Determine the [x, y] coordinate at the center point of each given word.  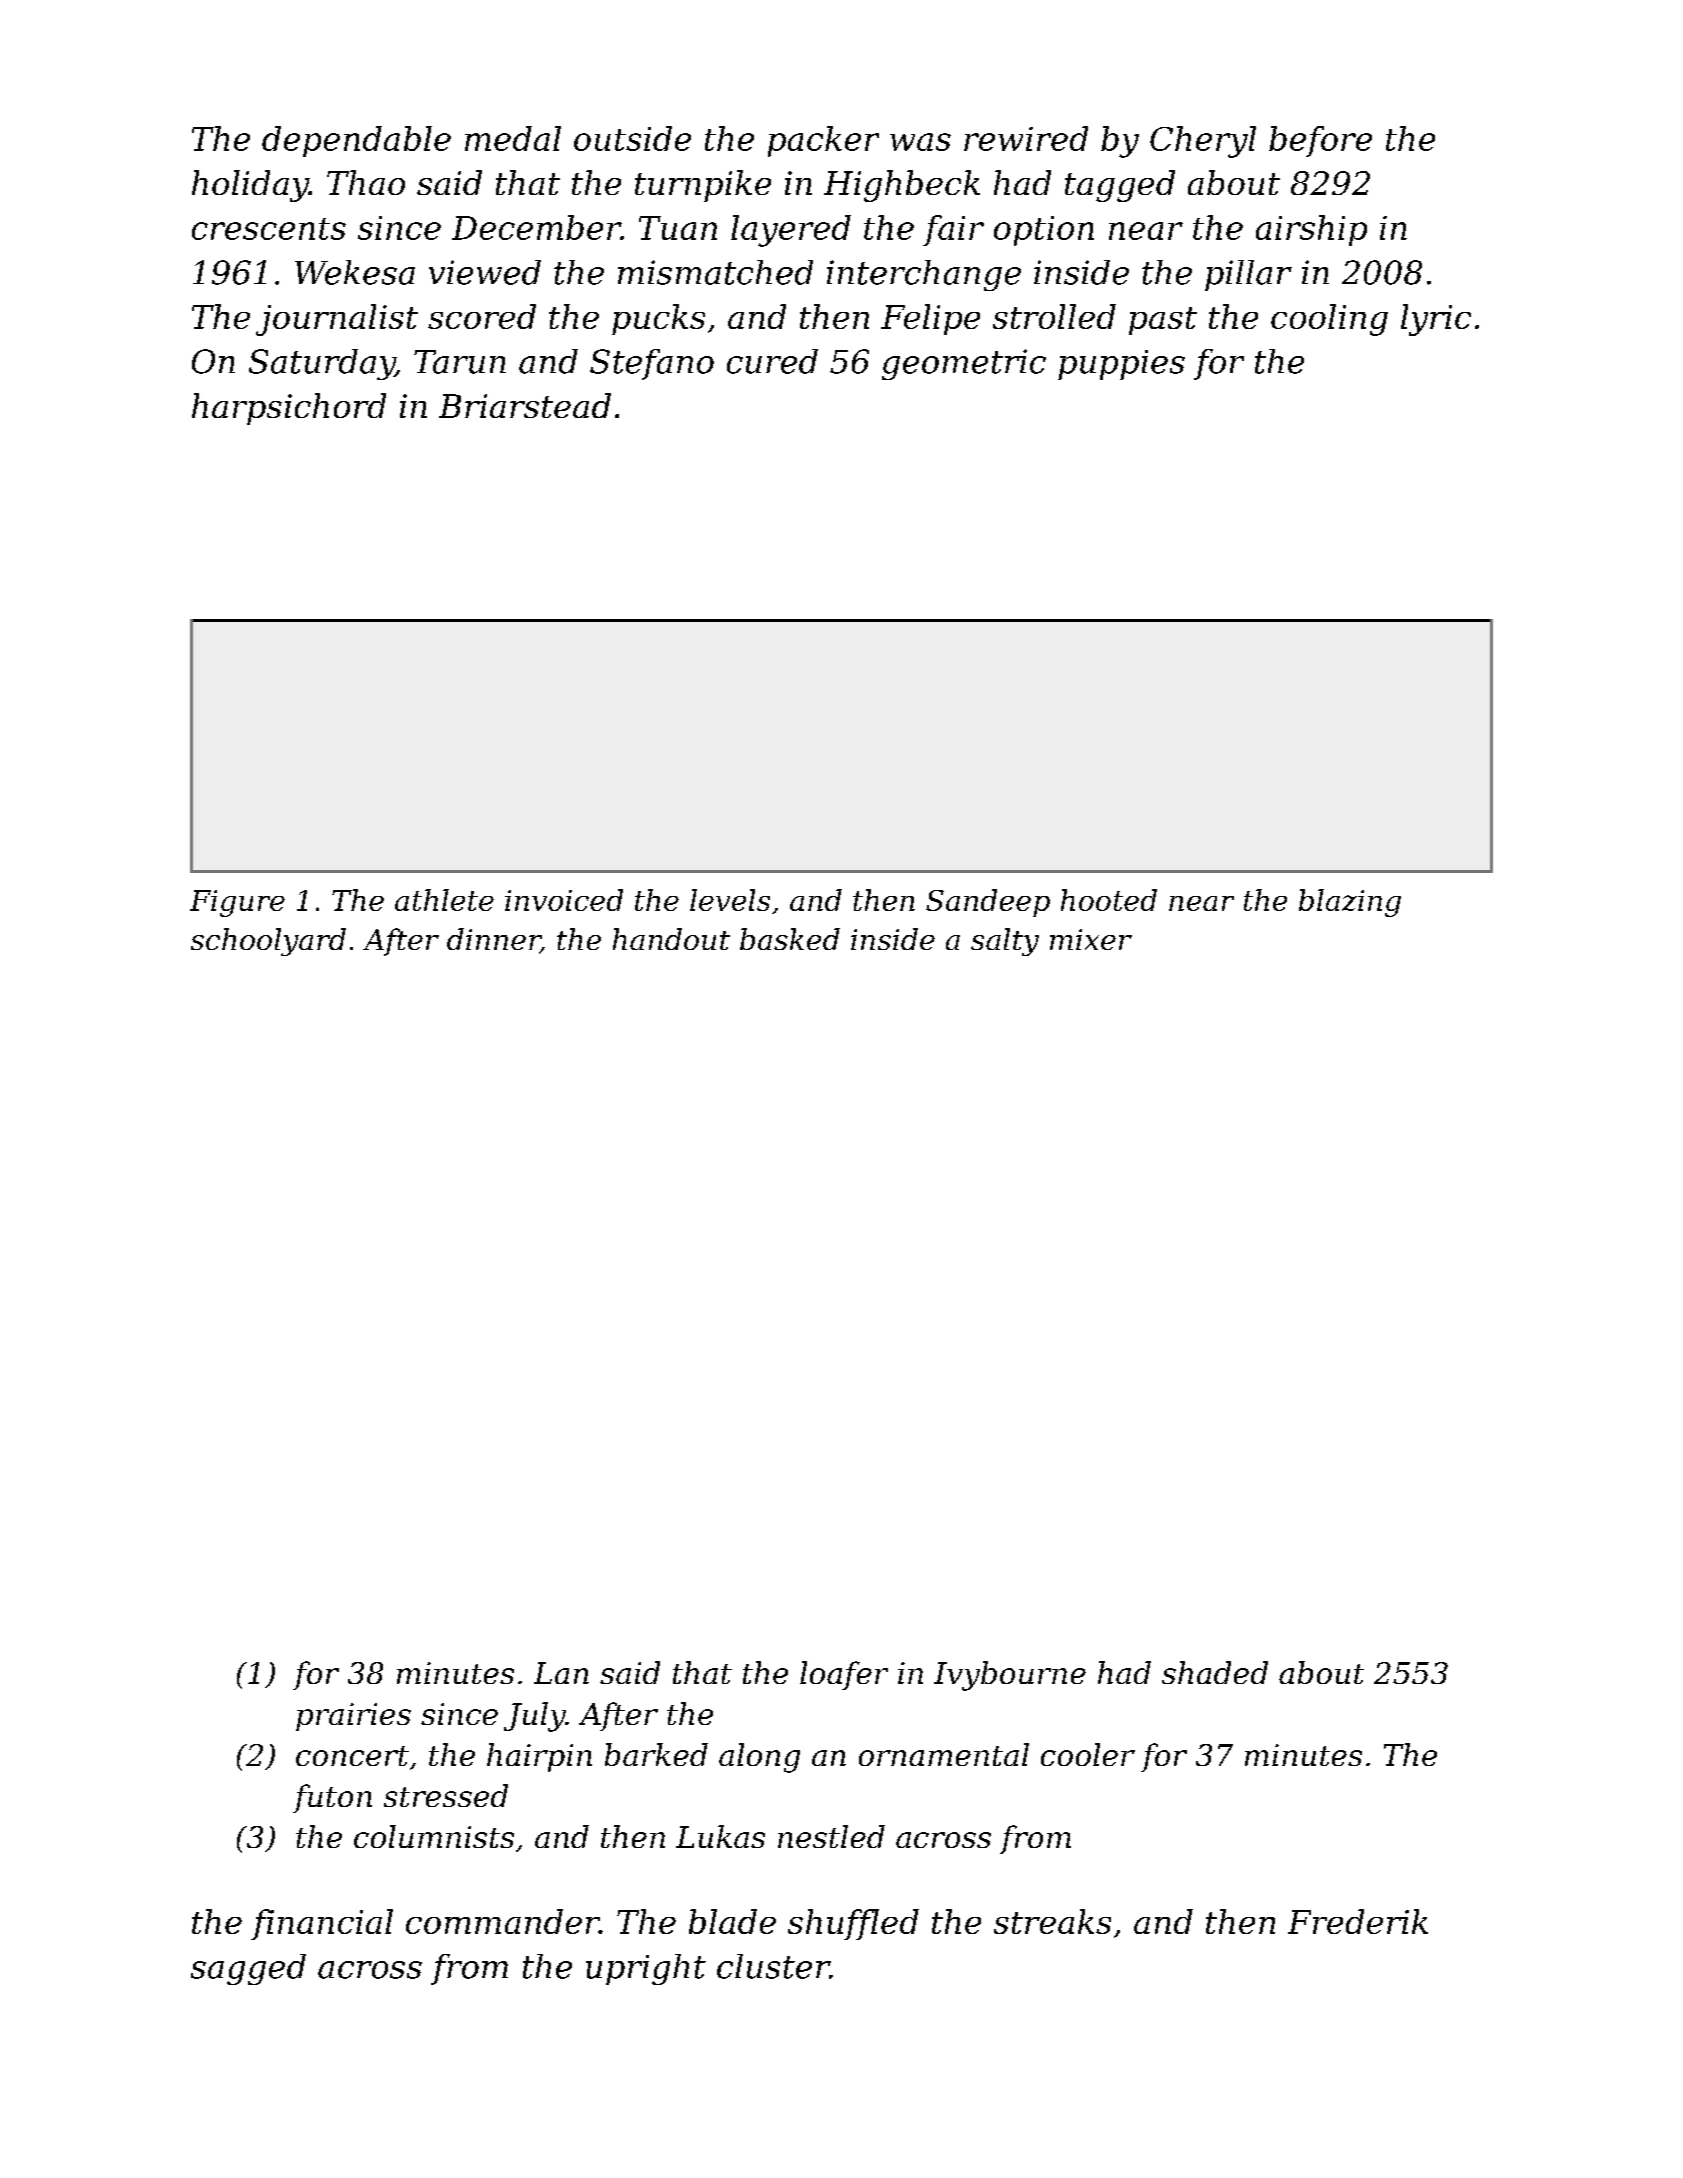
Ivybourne [1010, 1676]
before [1320, 141]
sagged [248, 1969]
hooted [1109, 900]
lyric [1436, 320]
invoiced [564, 900]
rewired [1026, 138]
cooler [1088, 1754]
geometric [964, 364]
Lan [561, 1673]
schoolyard [268, 942]
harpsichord [289, 409]
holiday [250, 186]
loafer [844, 1675]
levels [730, 900]
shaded [1215, 1672]
